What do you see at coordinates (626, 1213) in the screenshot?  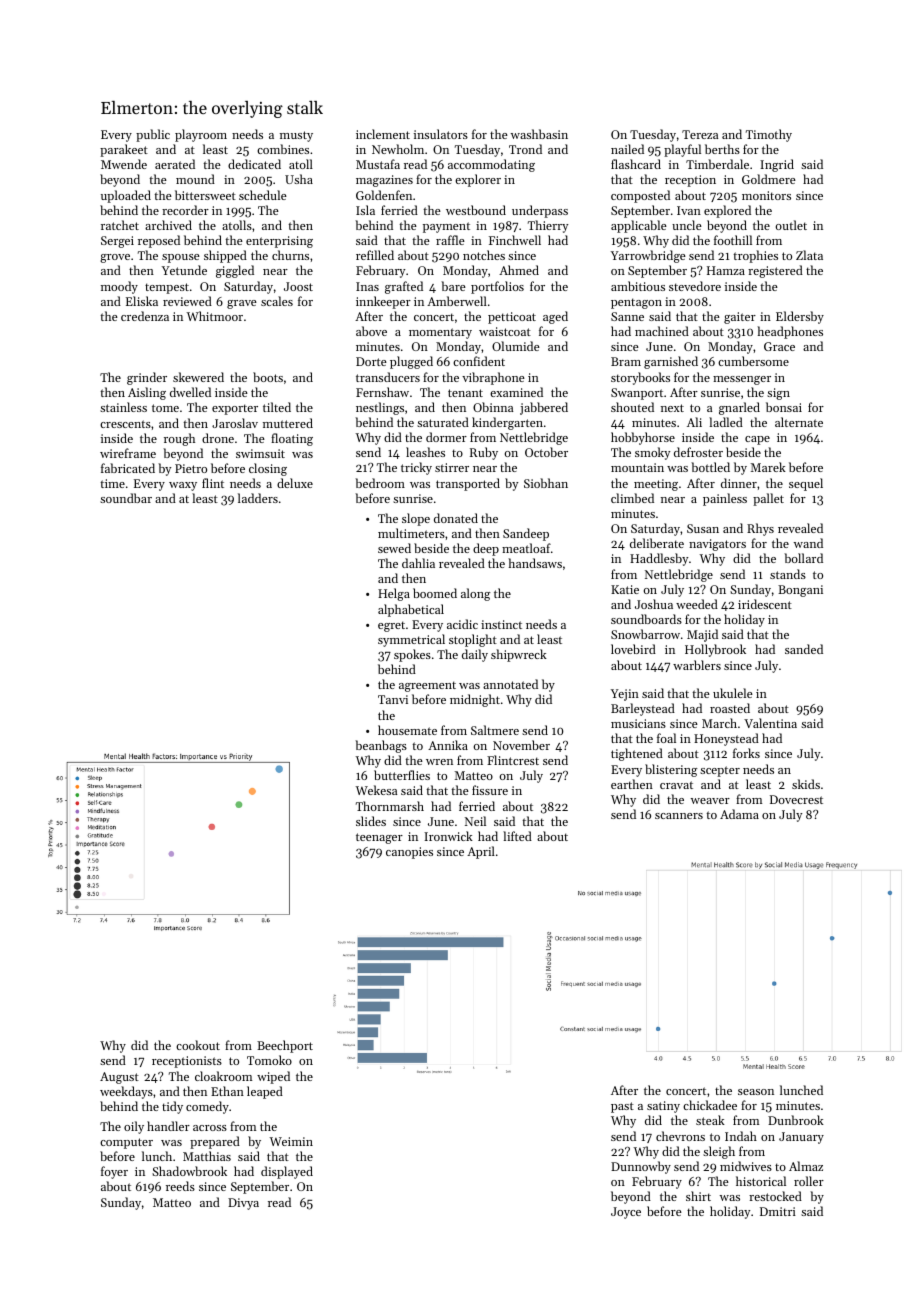 I see `Joyce` at bounding box center [626, 1213].
